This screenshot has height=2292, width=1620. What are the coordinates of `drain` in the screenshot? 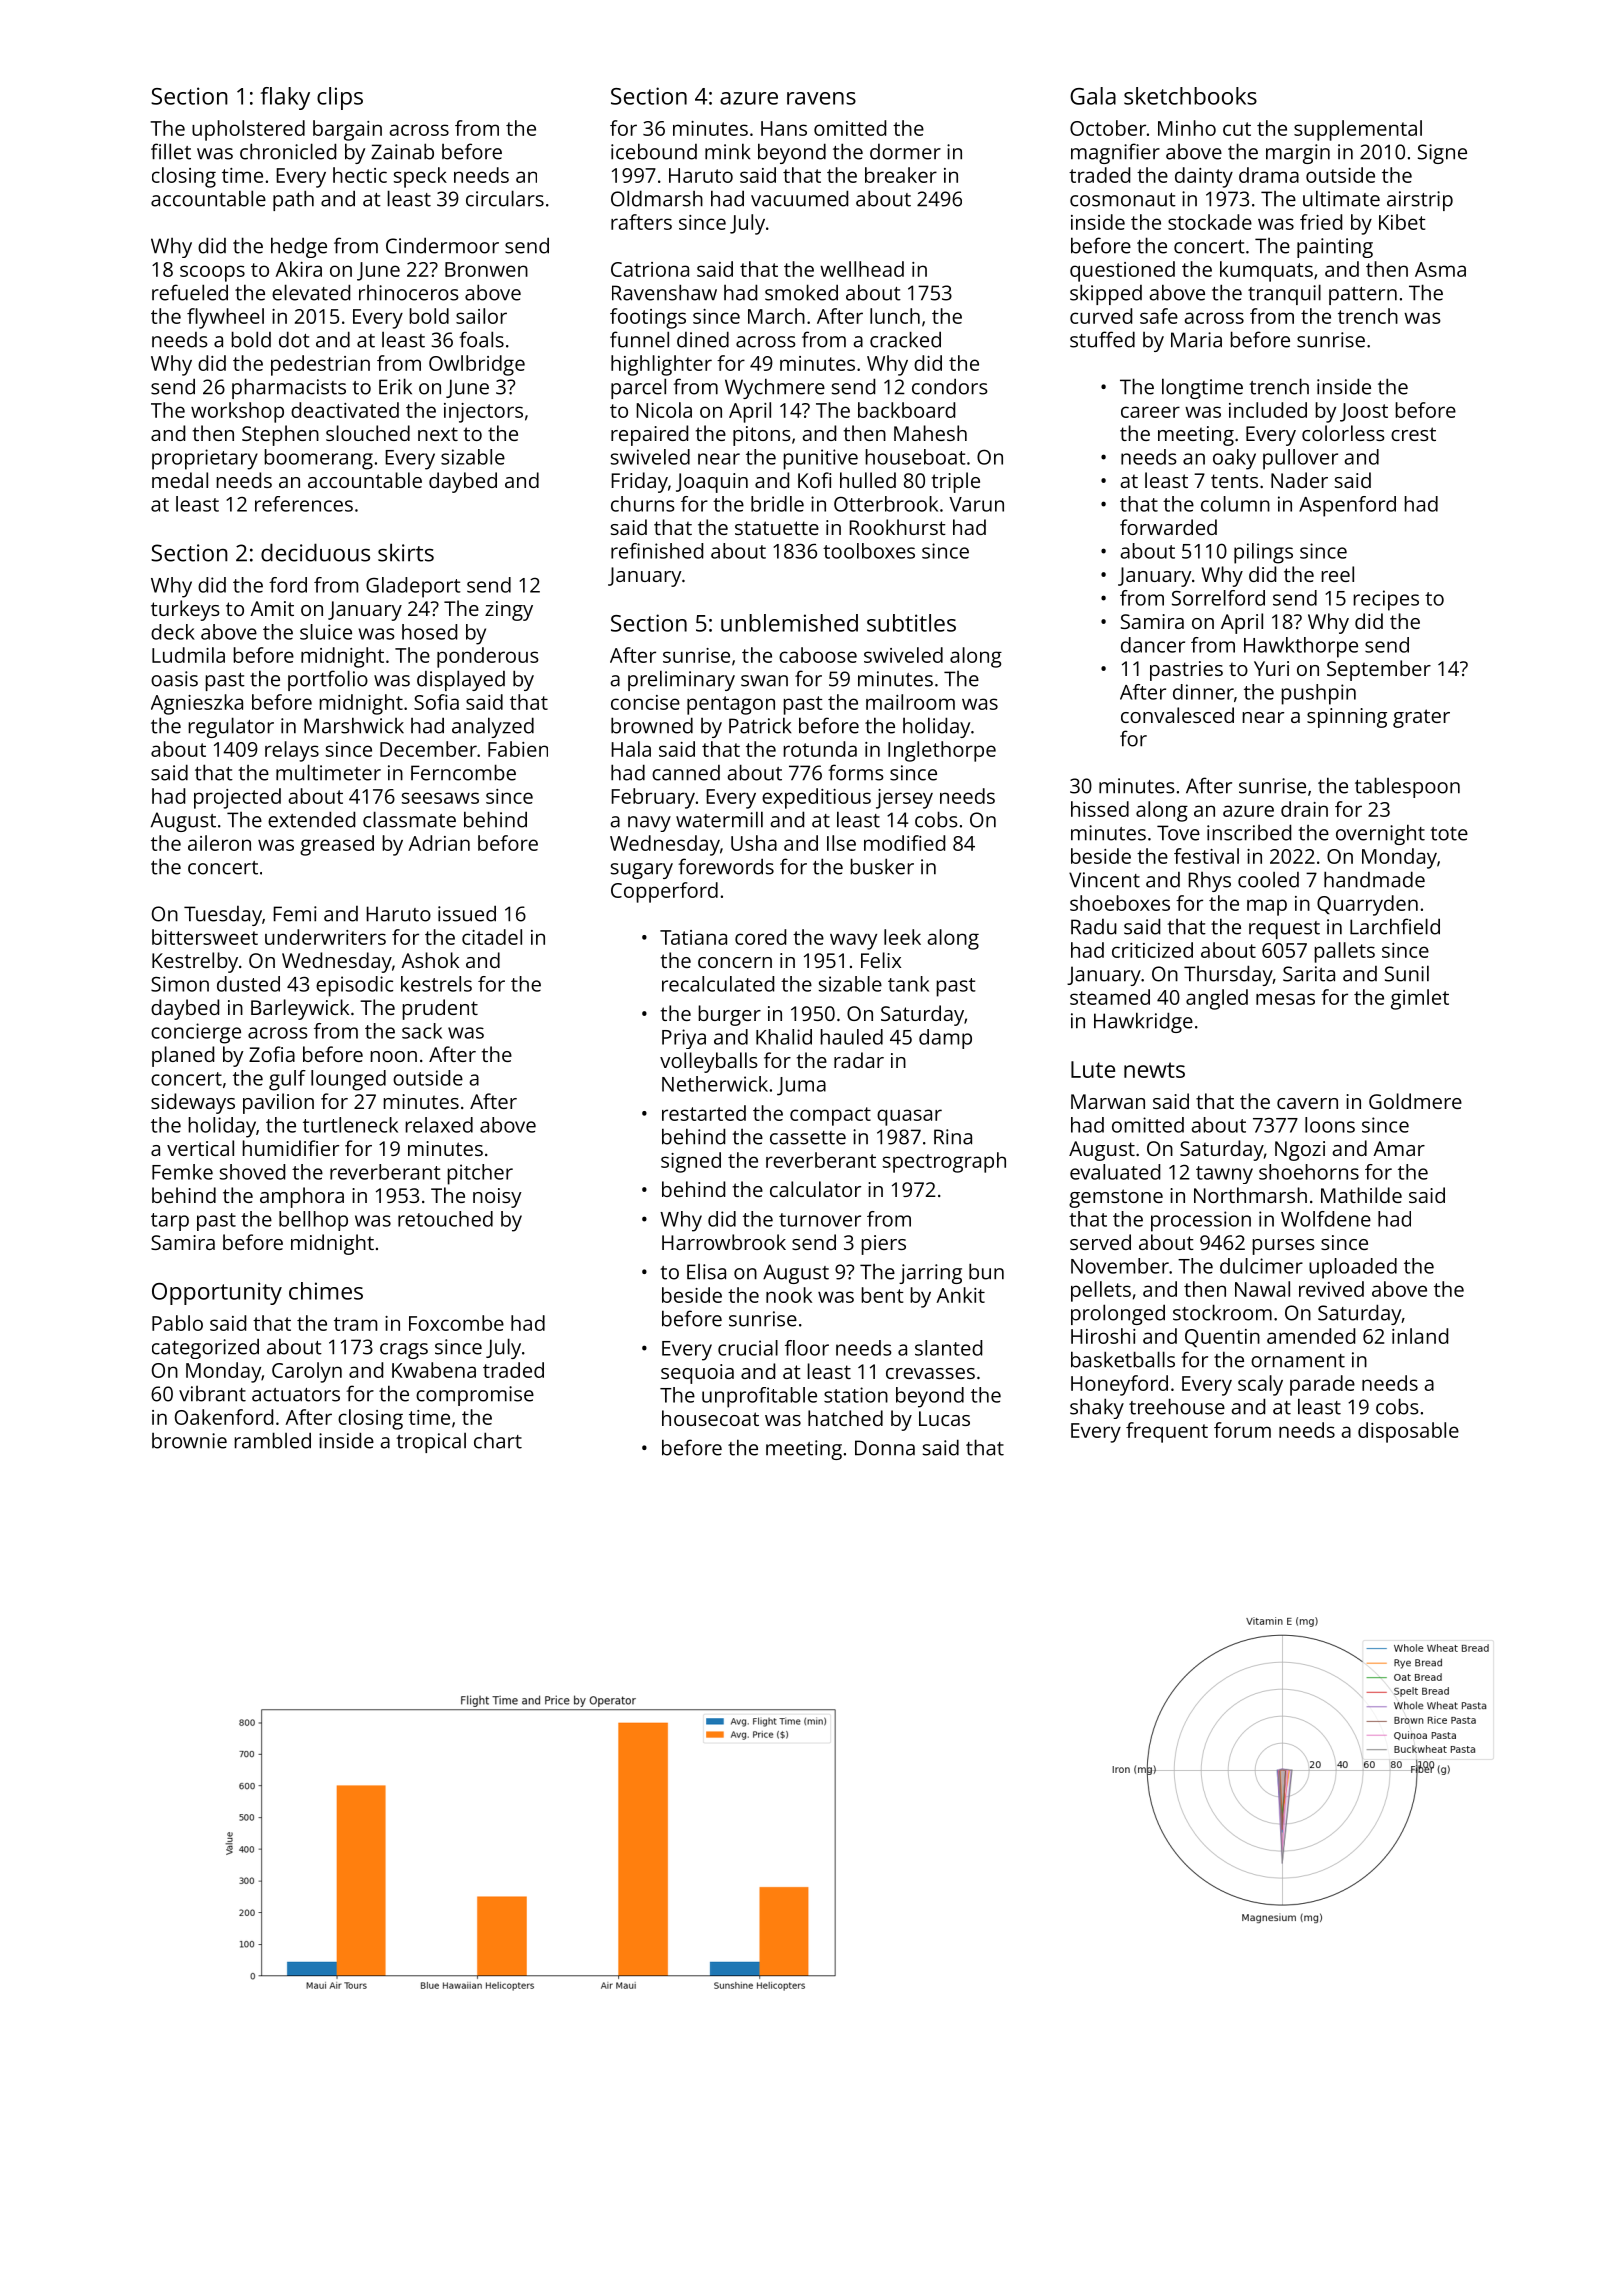 It's located at (1304, 809).
